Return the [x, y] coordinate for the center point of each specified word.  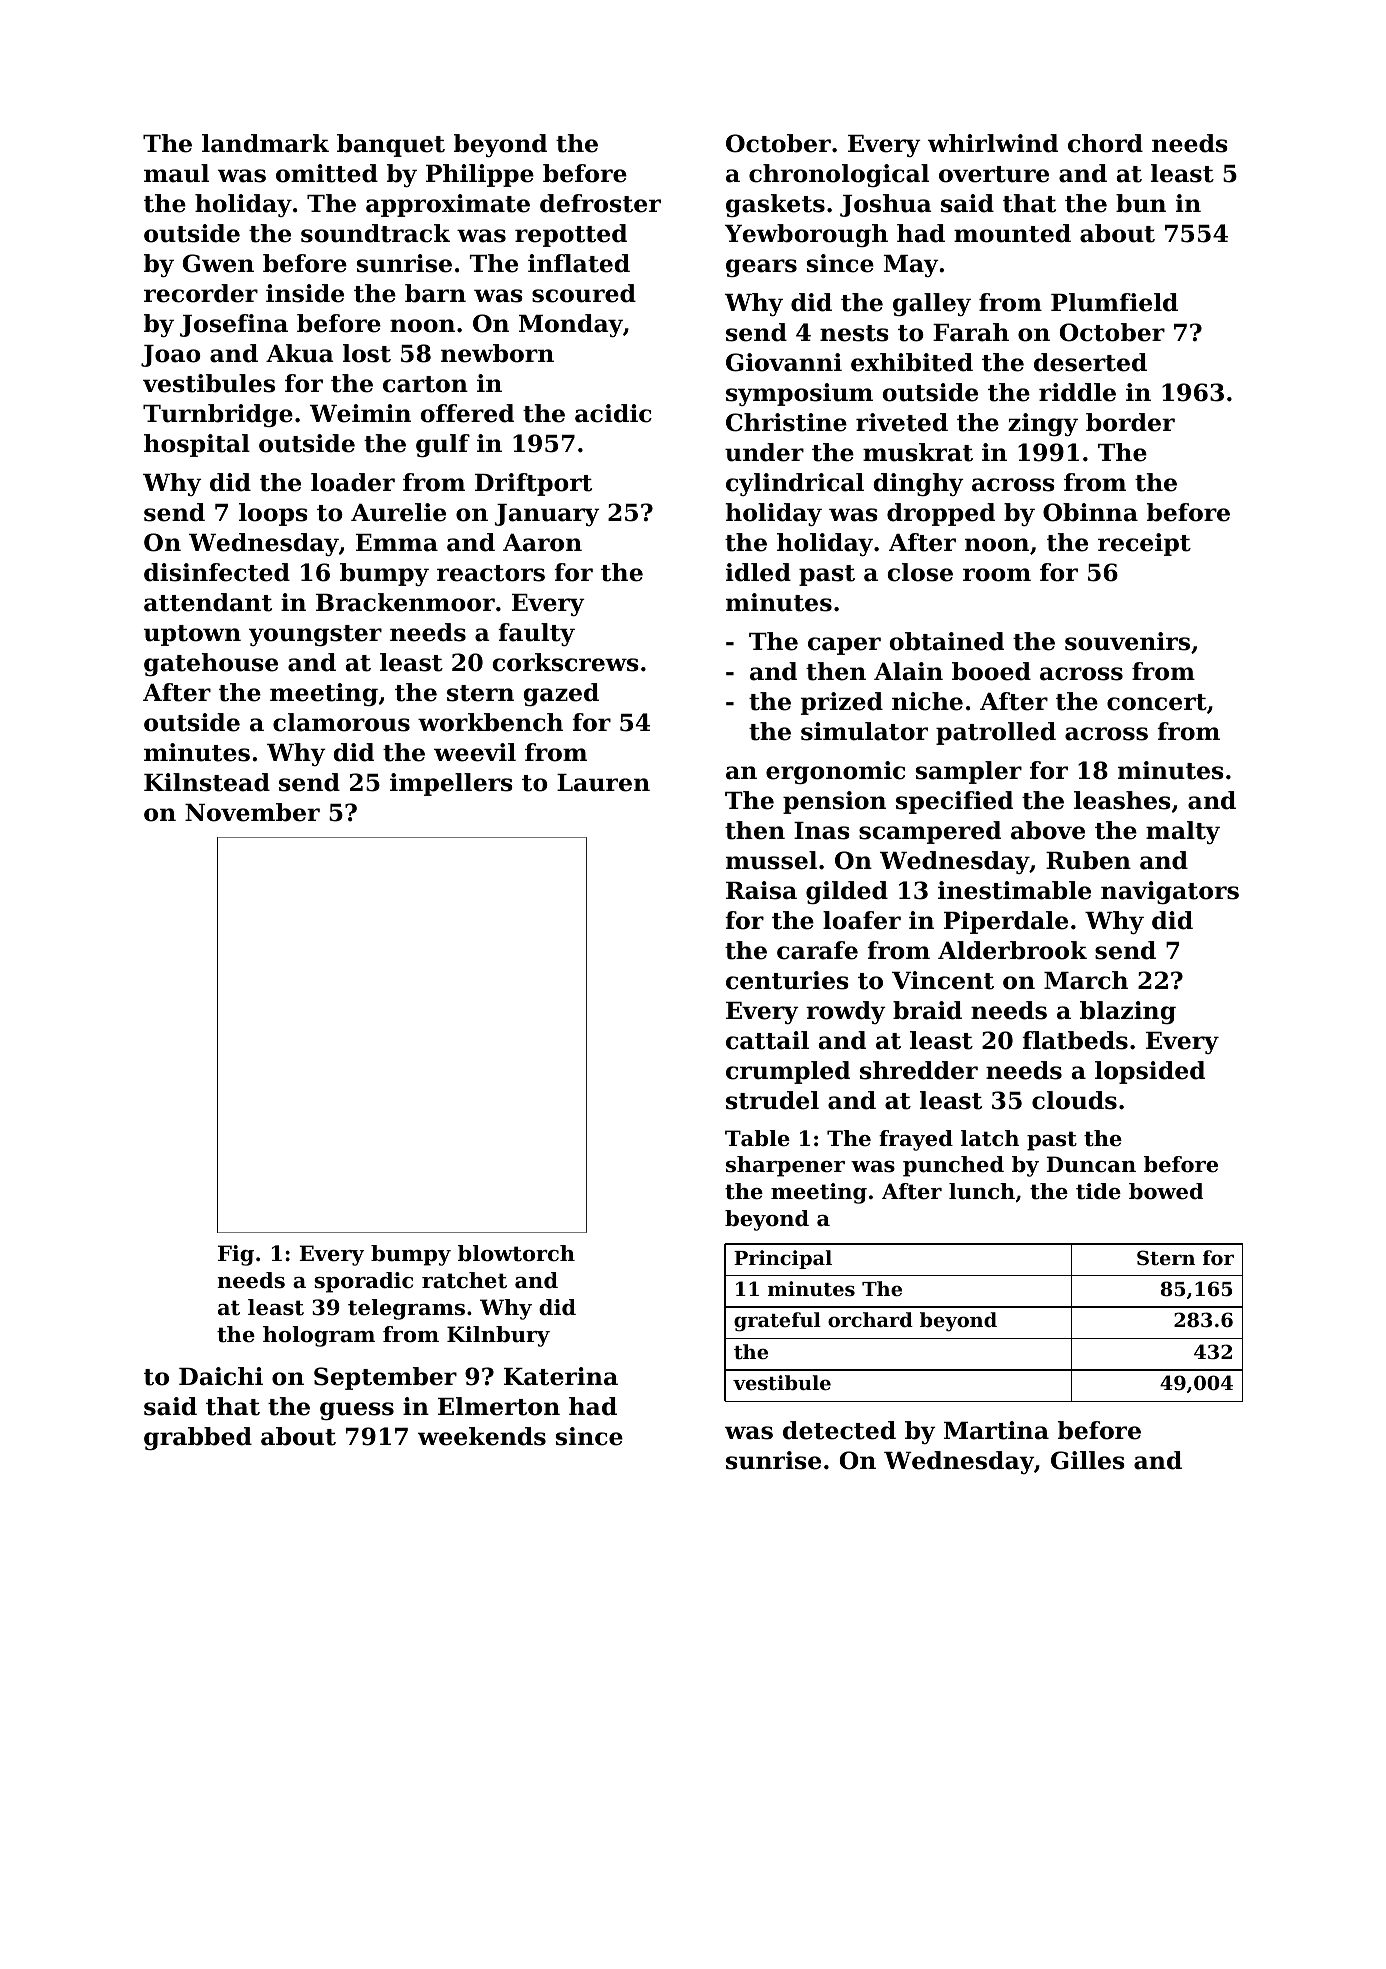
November [252, 812]
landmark [265, 143]
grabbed [198, 1438]
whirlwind [993, 143]
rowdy [846, 1012]
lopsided [1150, 1072]
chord [1105, 143]
